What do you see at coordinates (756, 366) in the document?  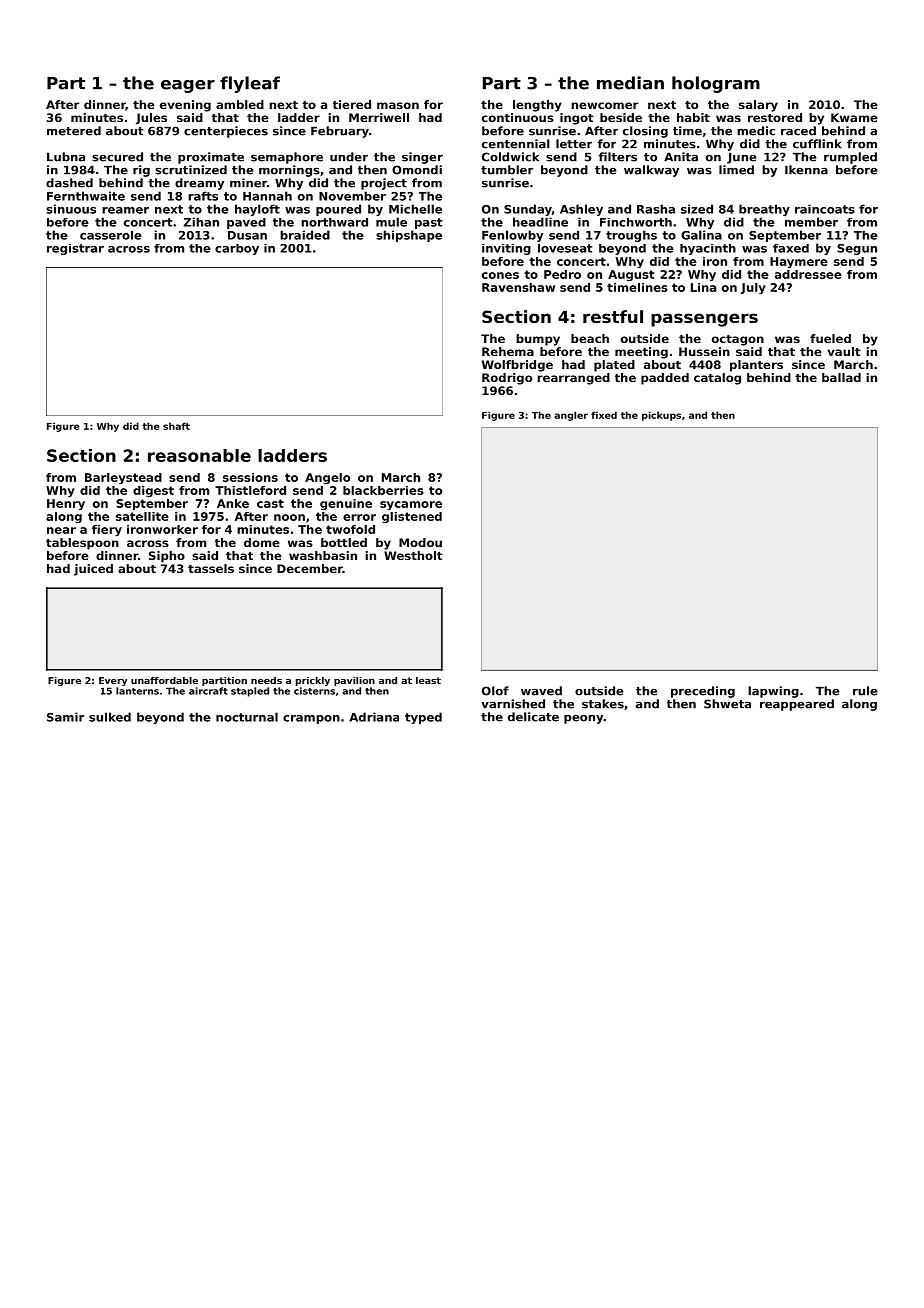 I see `planters` at bounding box center [756, 366].
